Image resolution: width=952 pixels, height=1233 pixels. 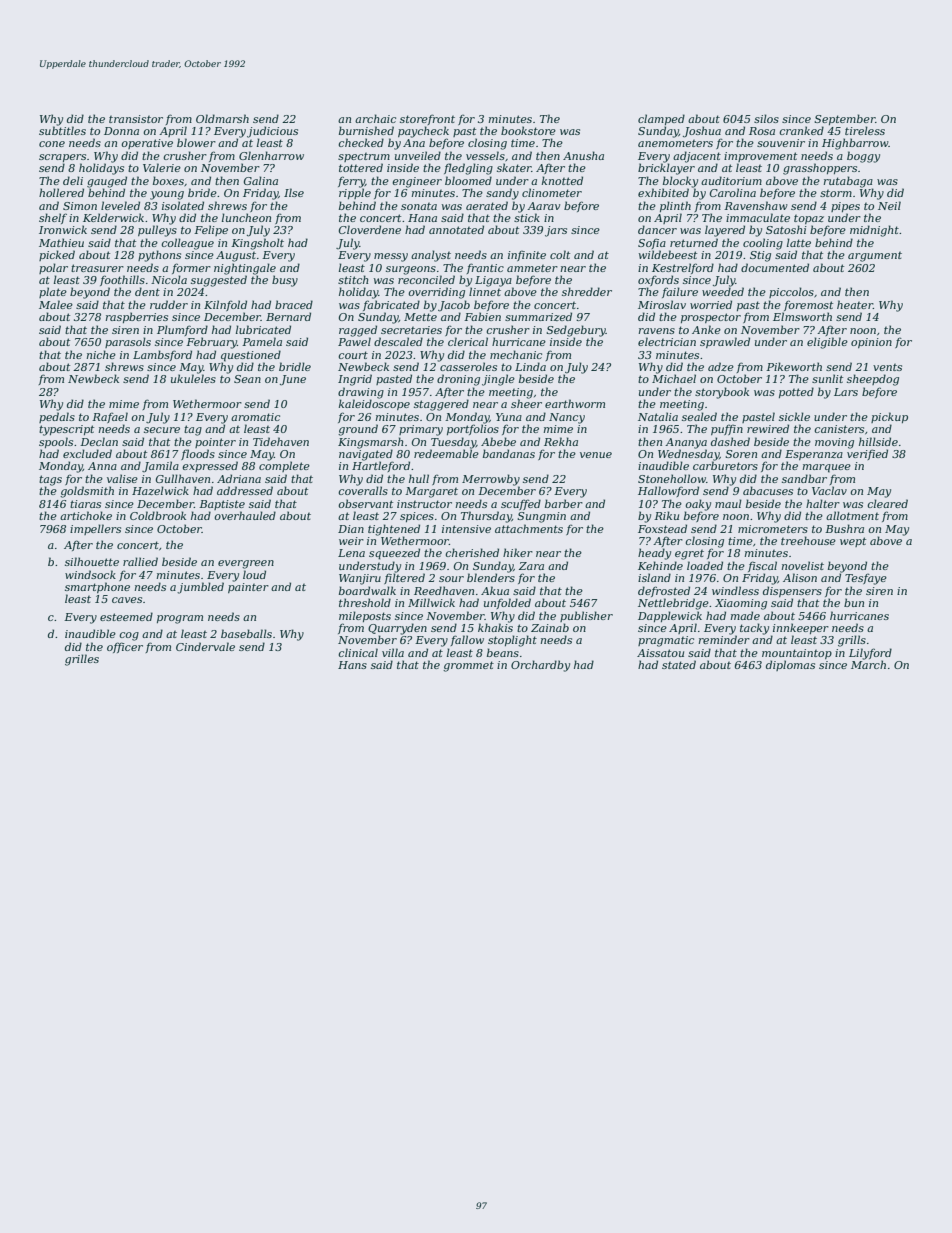 What do you see at coordinates (561, 441) in the screenshot?
I see `Rekha` at bounding box center [561, 441].
